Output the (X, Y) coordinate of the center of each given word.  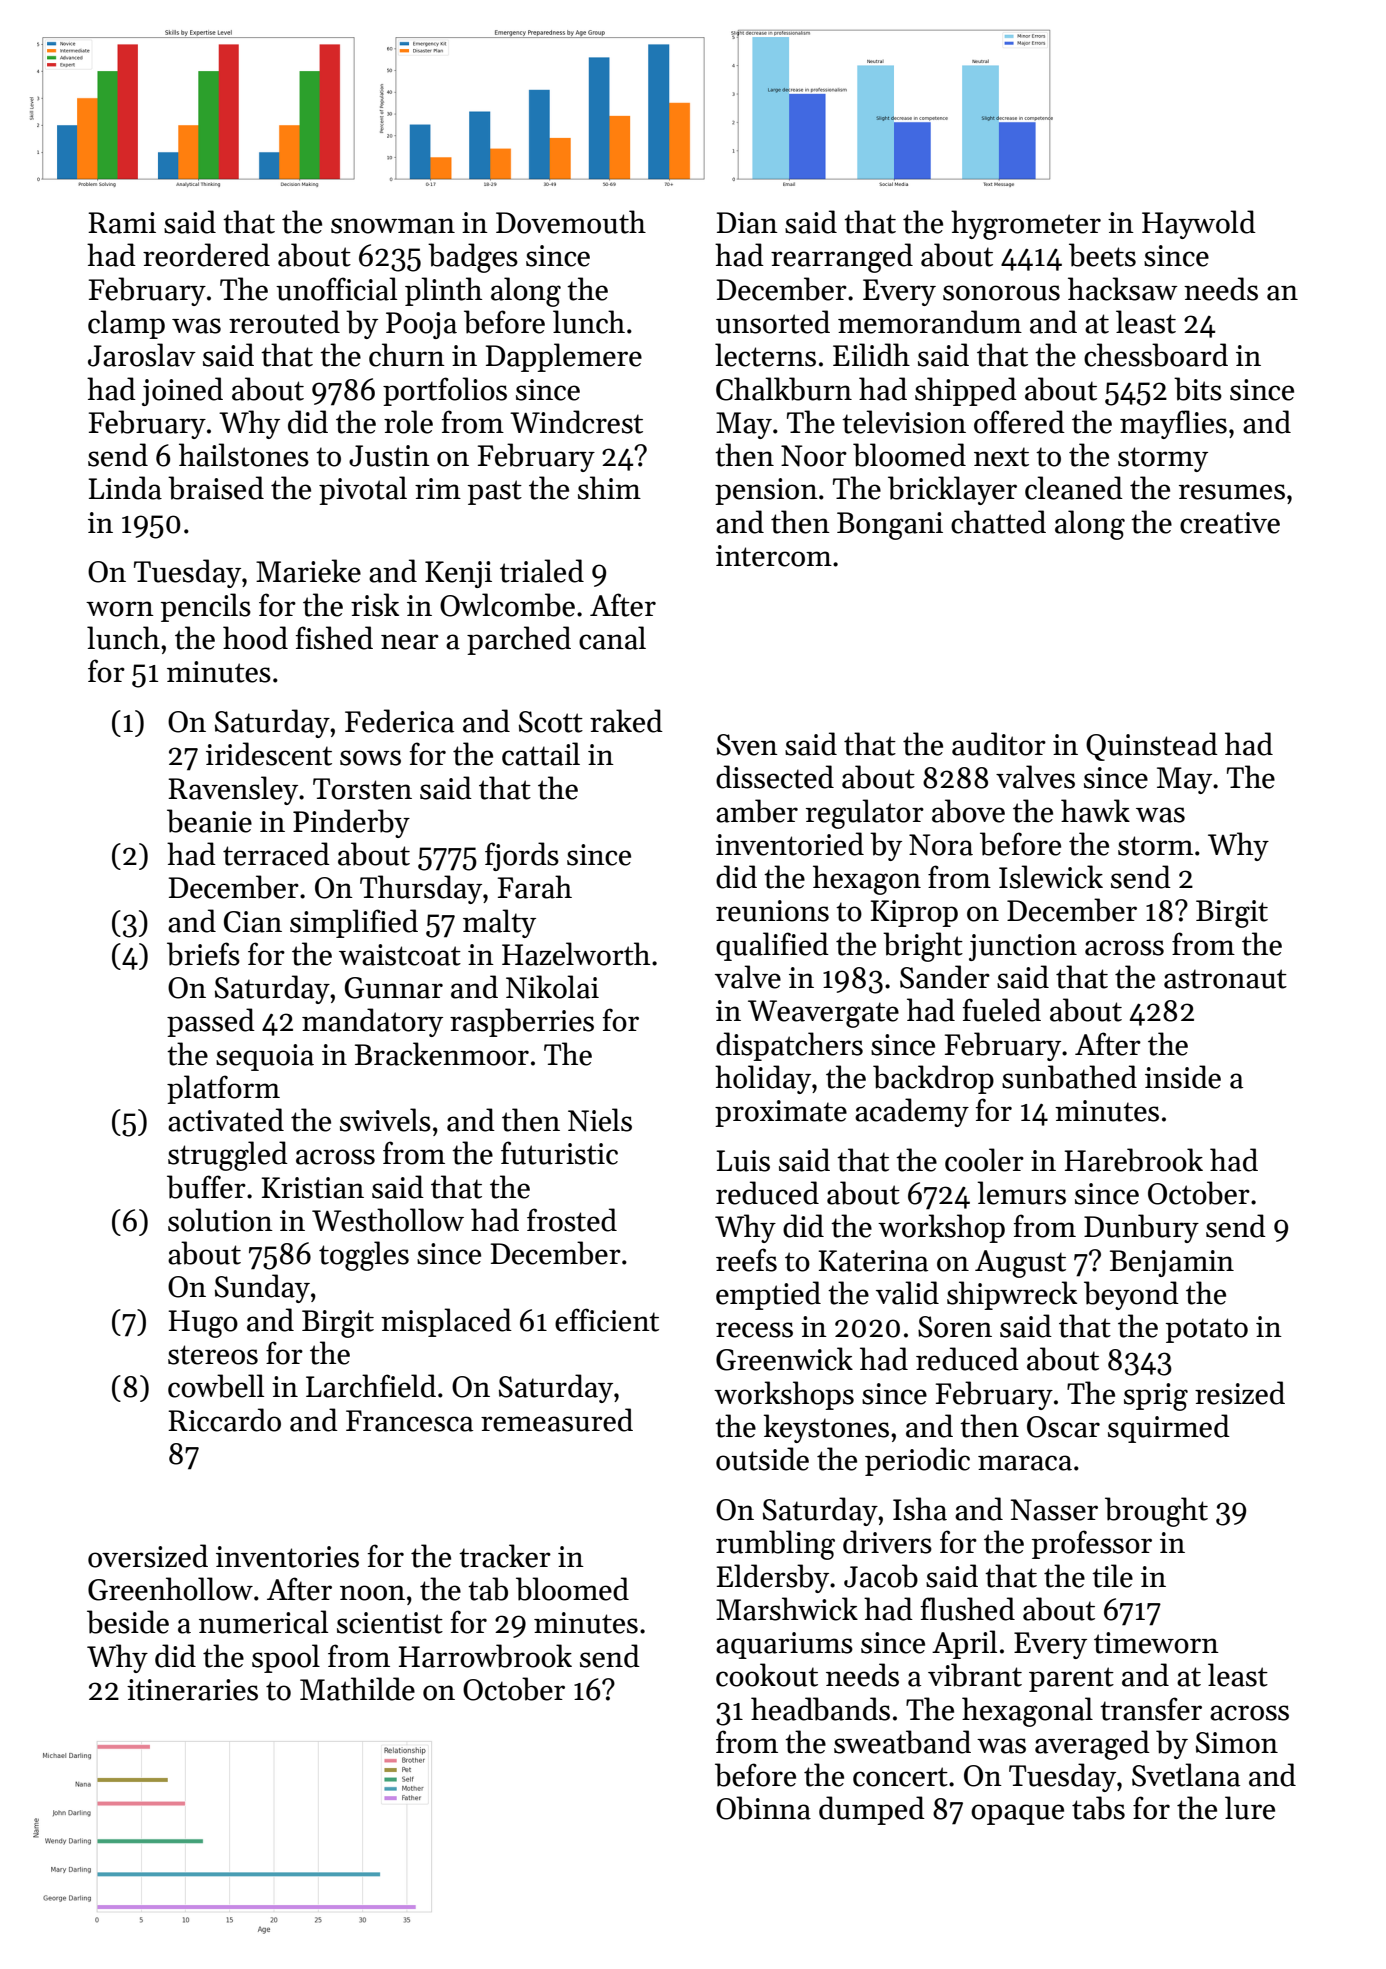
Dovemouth (571, 222)
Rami (122, 223)
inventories (287, 1557)
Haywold (1199, 224)
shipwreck (1012, 1295)
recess (754, 1330)
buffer (206, 1187)
